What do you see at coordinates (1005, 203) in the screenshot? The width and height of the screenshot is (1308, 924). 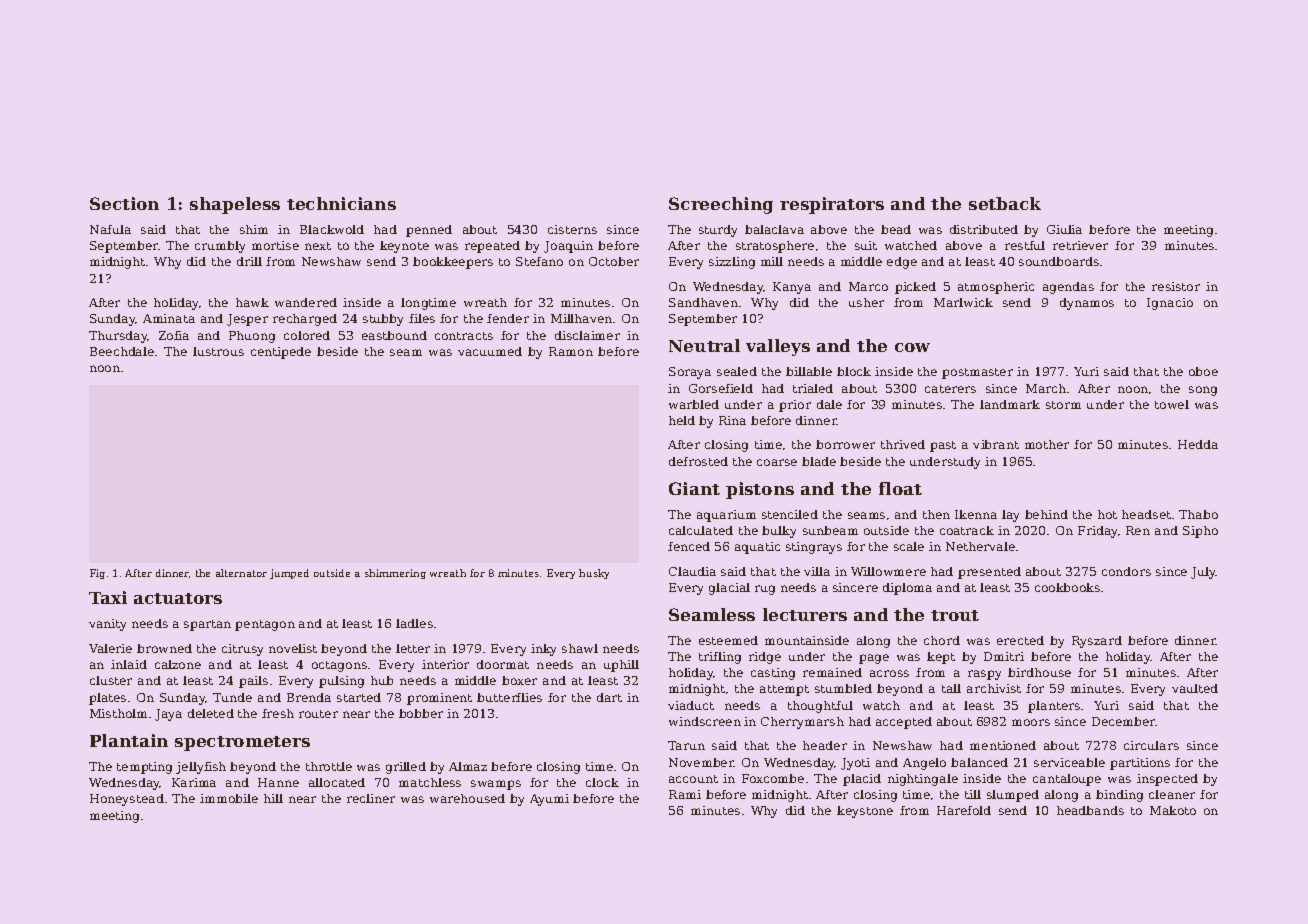 I see `setback` at bounding box center [1005, 203].
